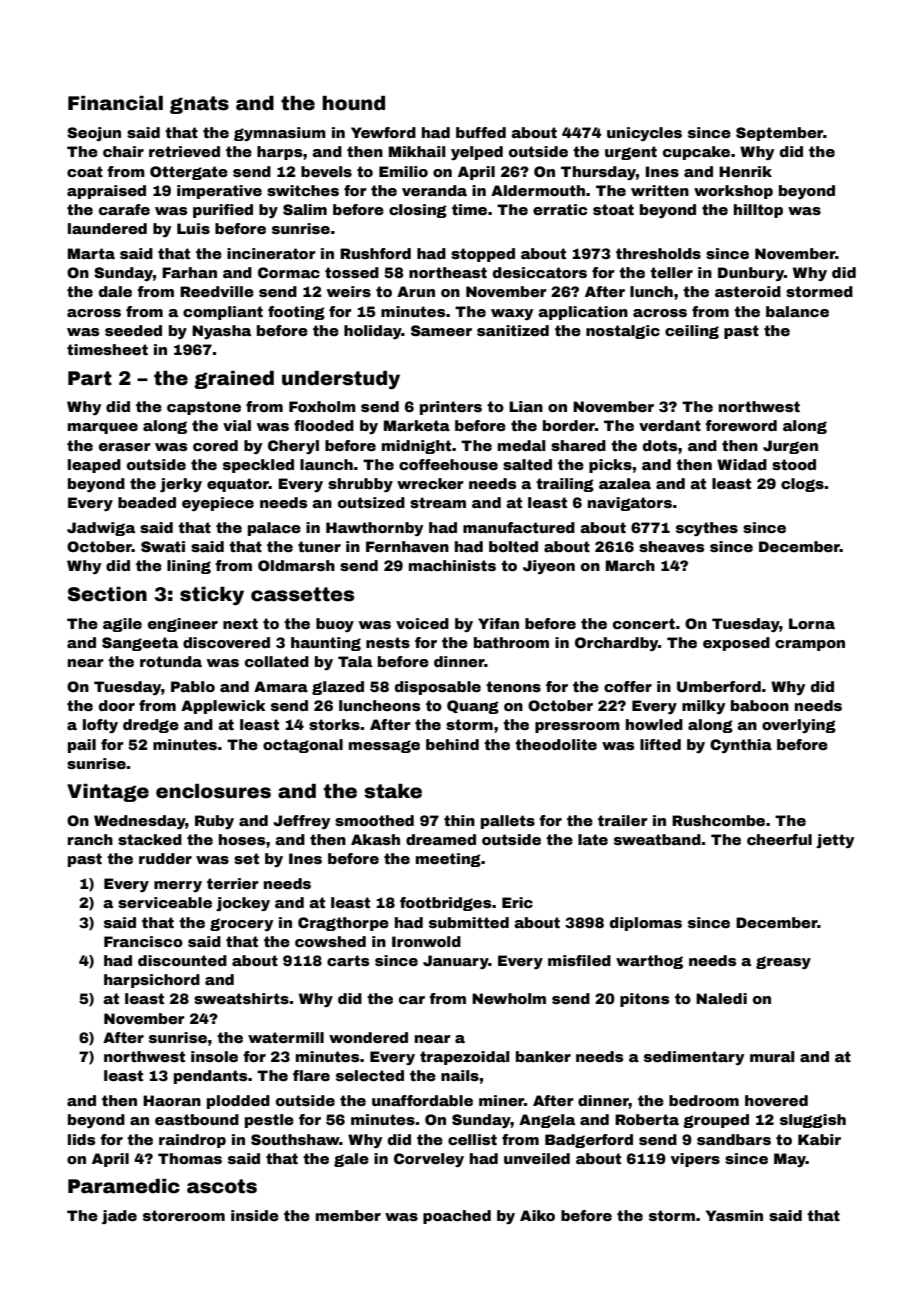  I want to click on lids, so click(81, 1139).
